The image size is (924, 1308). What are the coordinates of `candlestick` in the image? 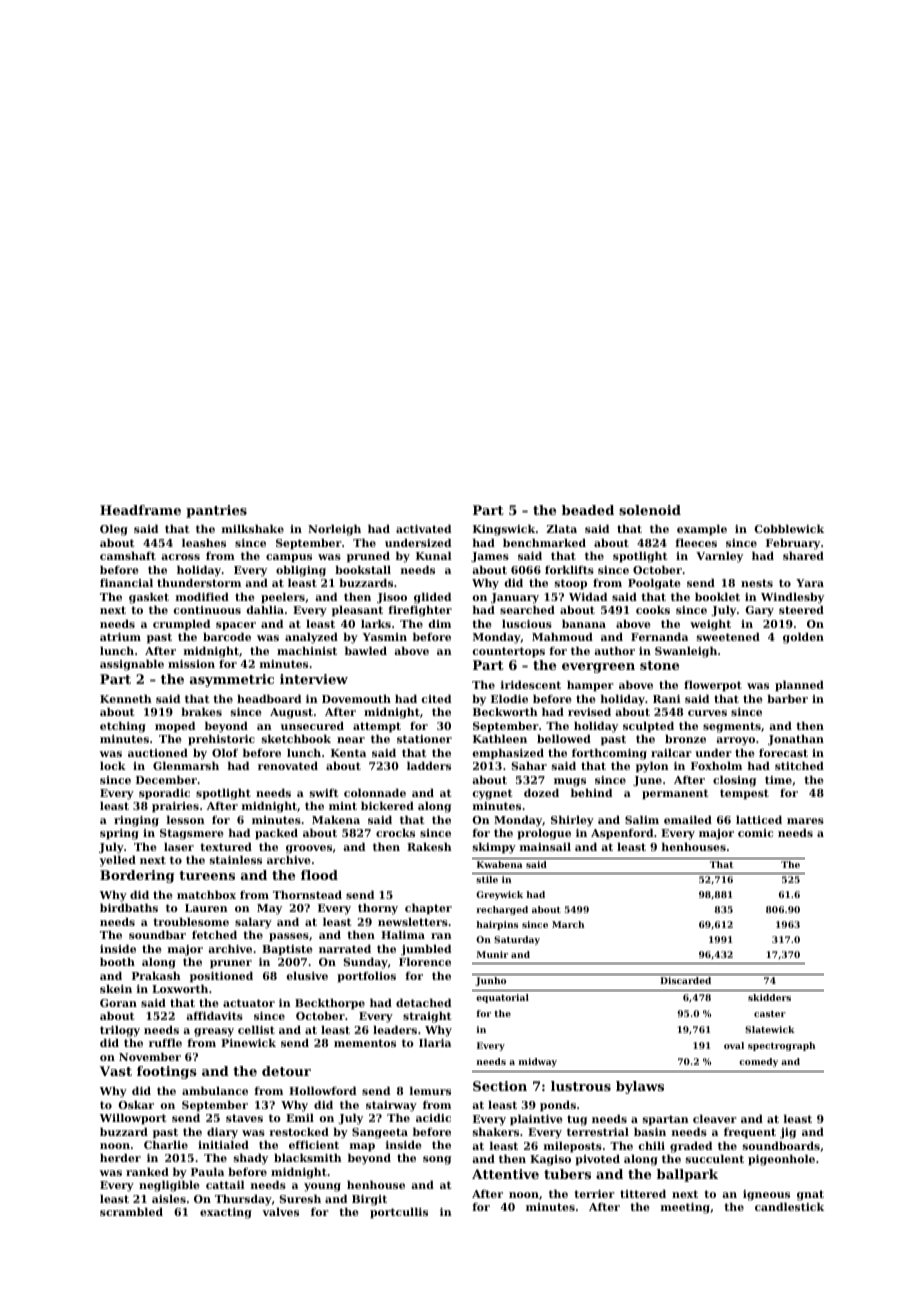 It's located at (789, 1206).
